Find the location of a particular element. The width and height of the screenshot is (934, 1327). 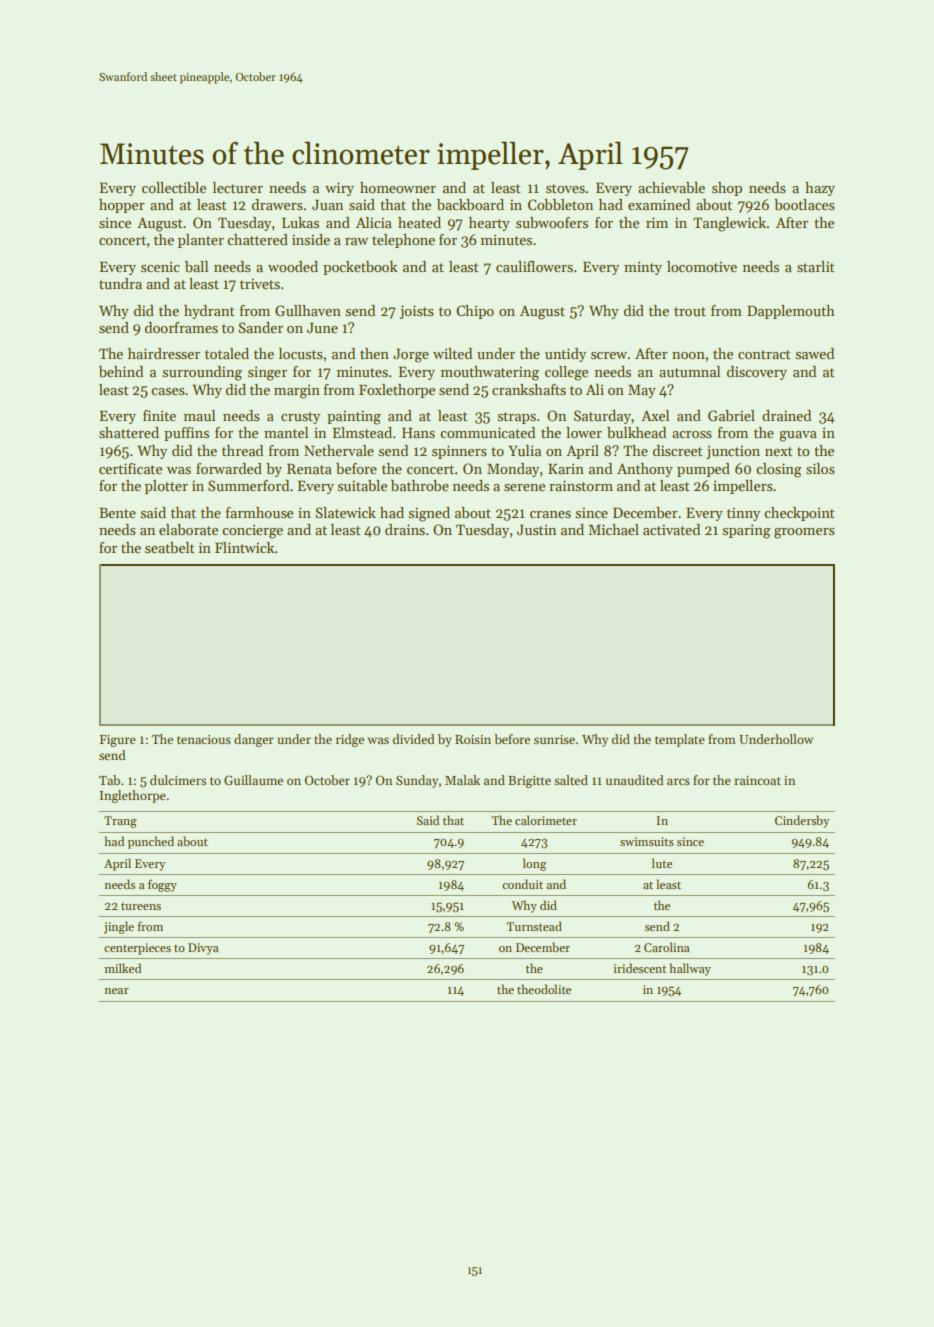

Cindersby is located at coordinates (802, 821).
